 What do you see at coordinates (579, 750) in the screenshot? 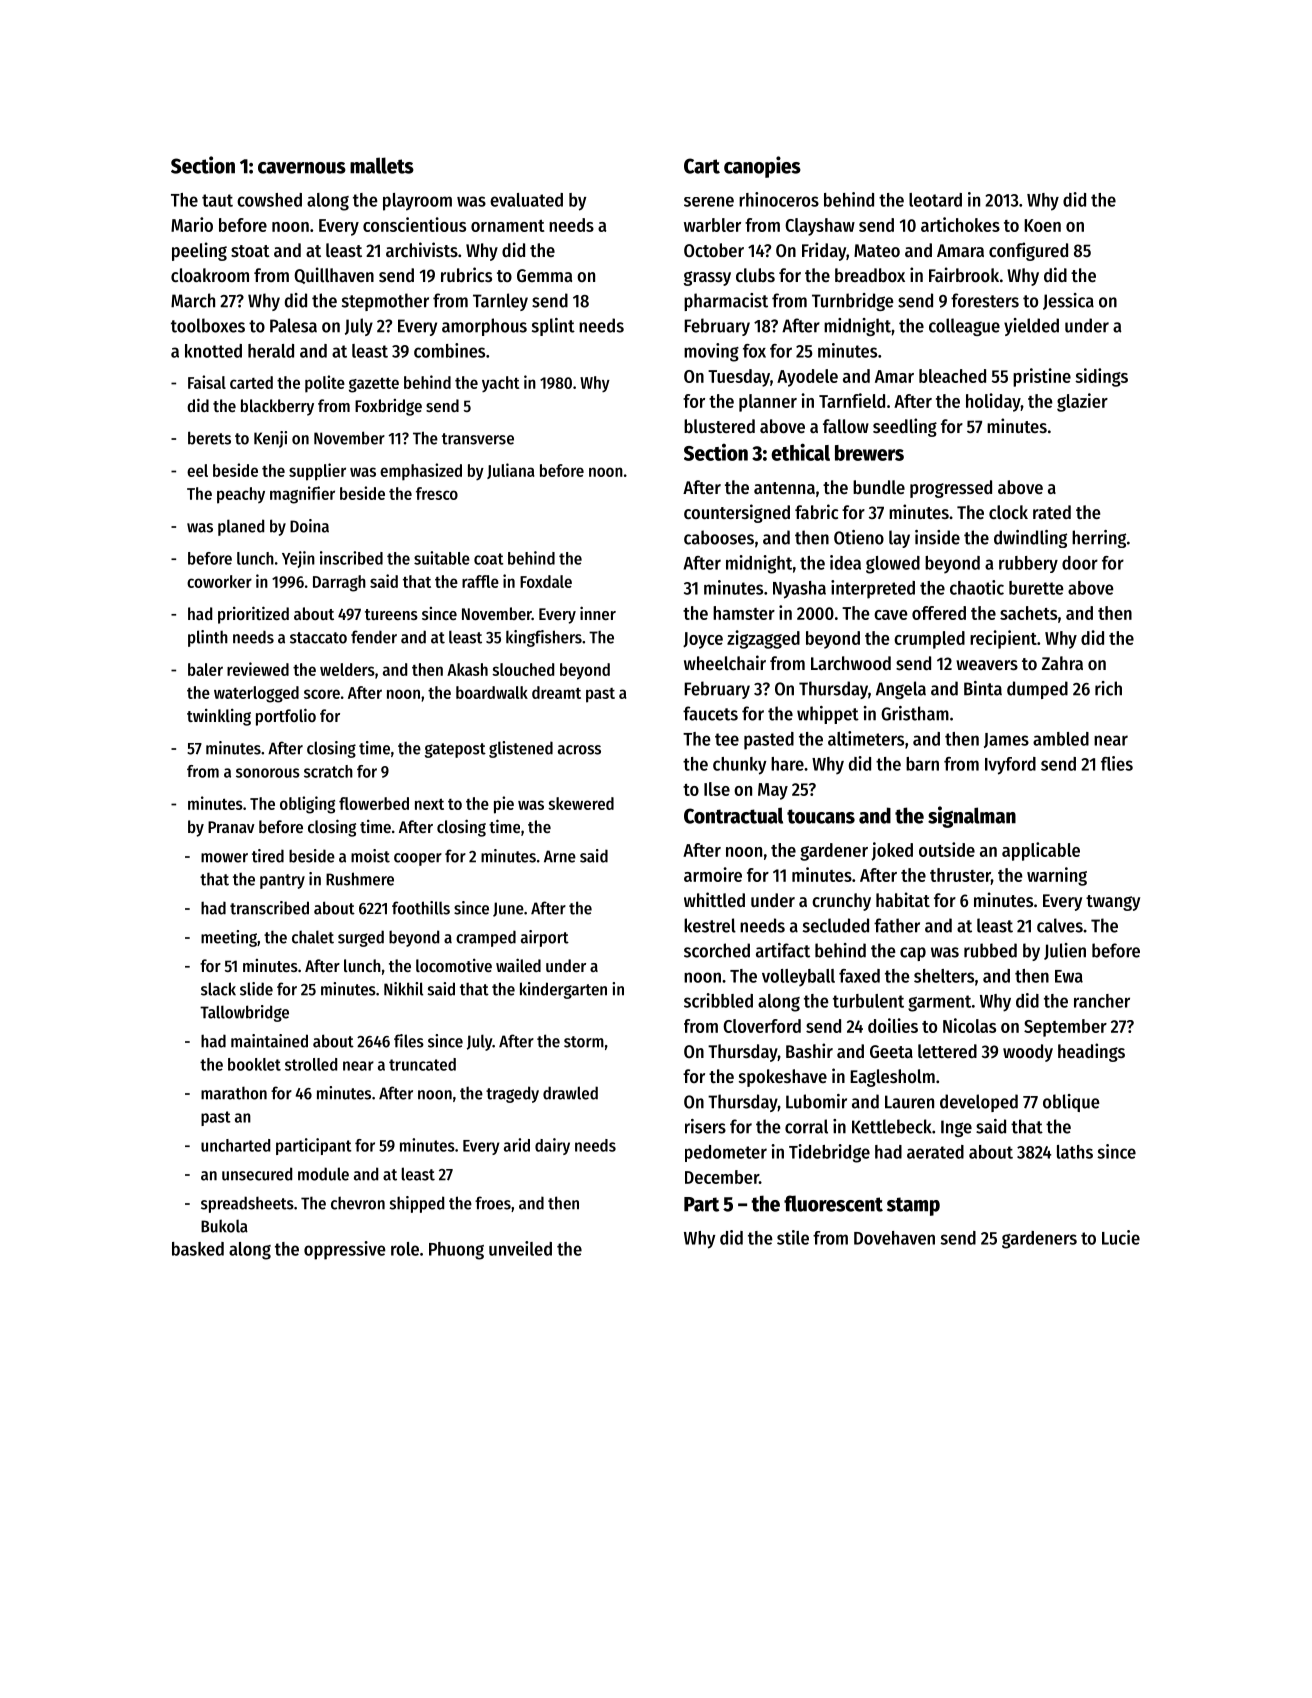
I see `across` at bounding box center [579, 750].
